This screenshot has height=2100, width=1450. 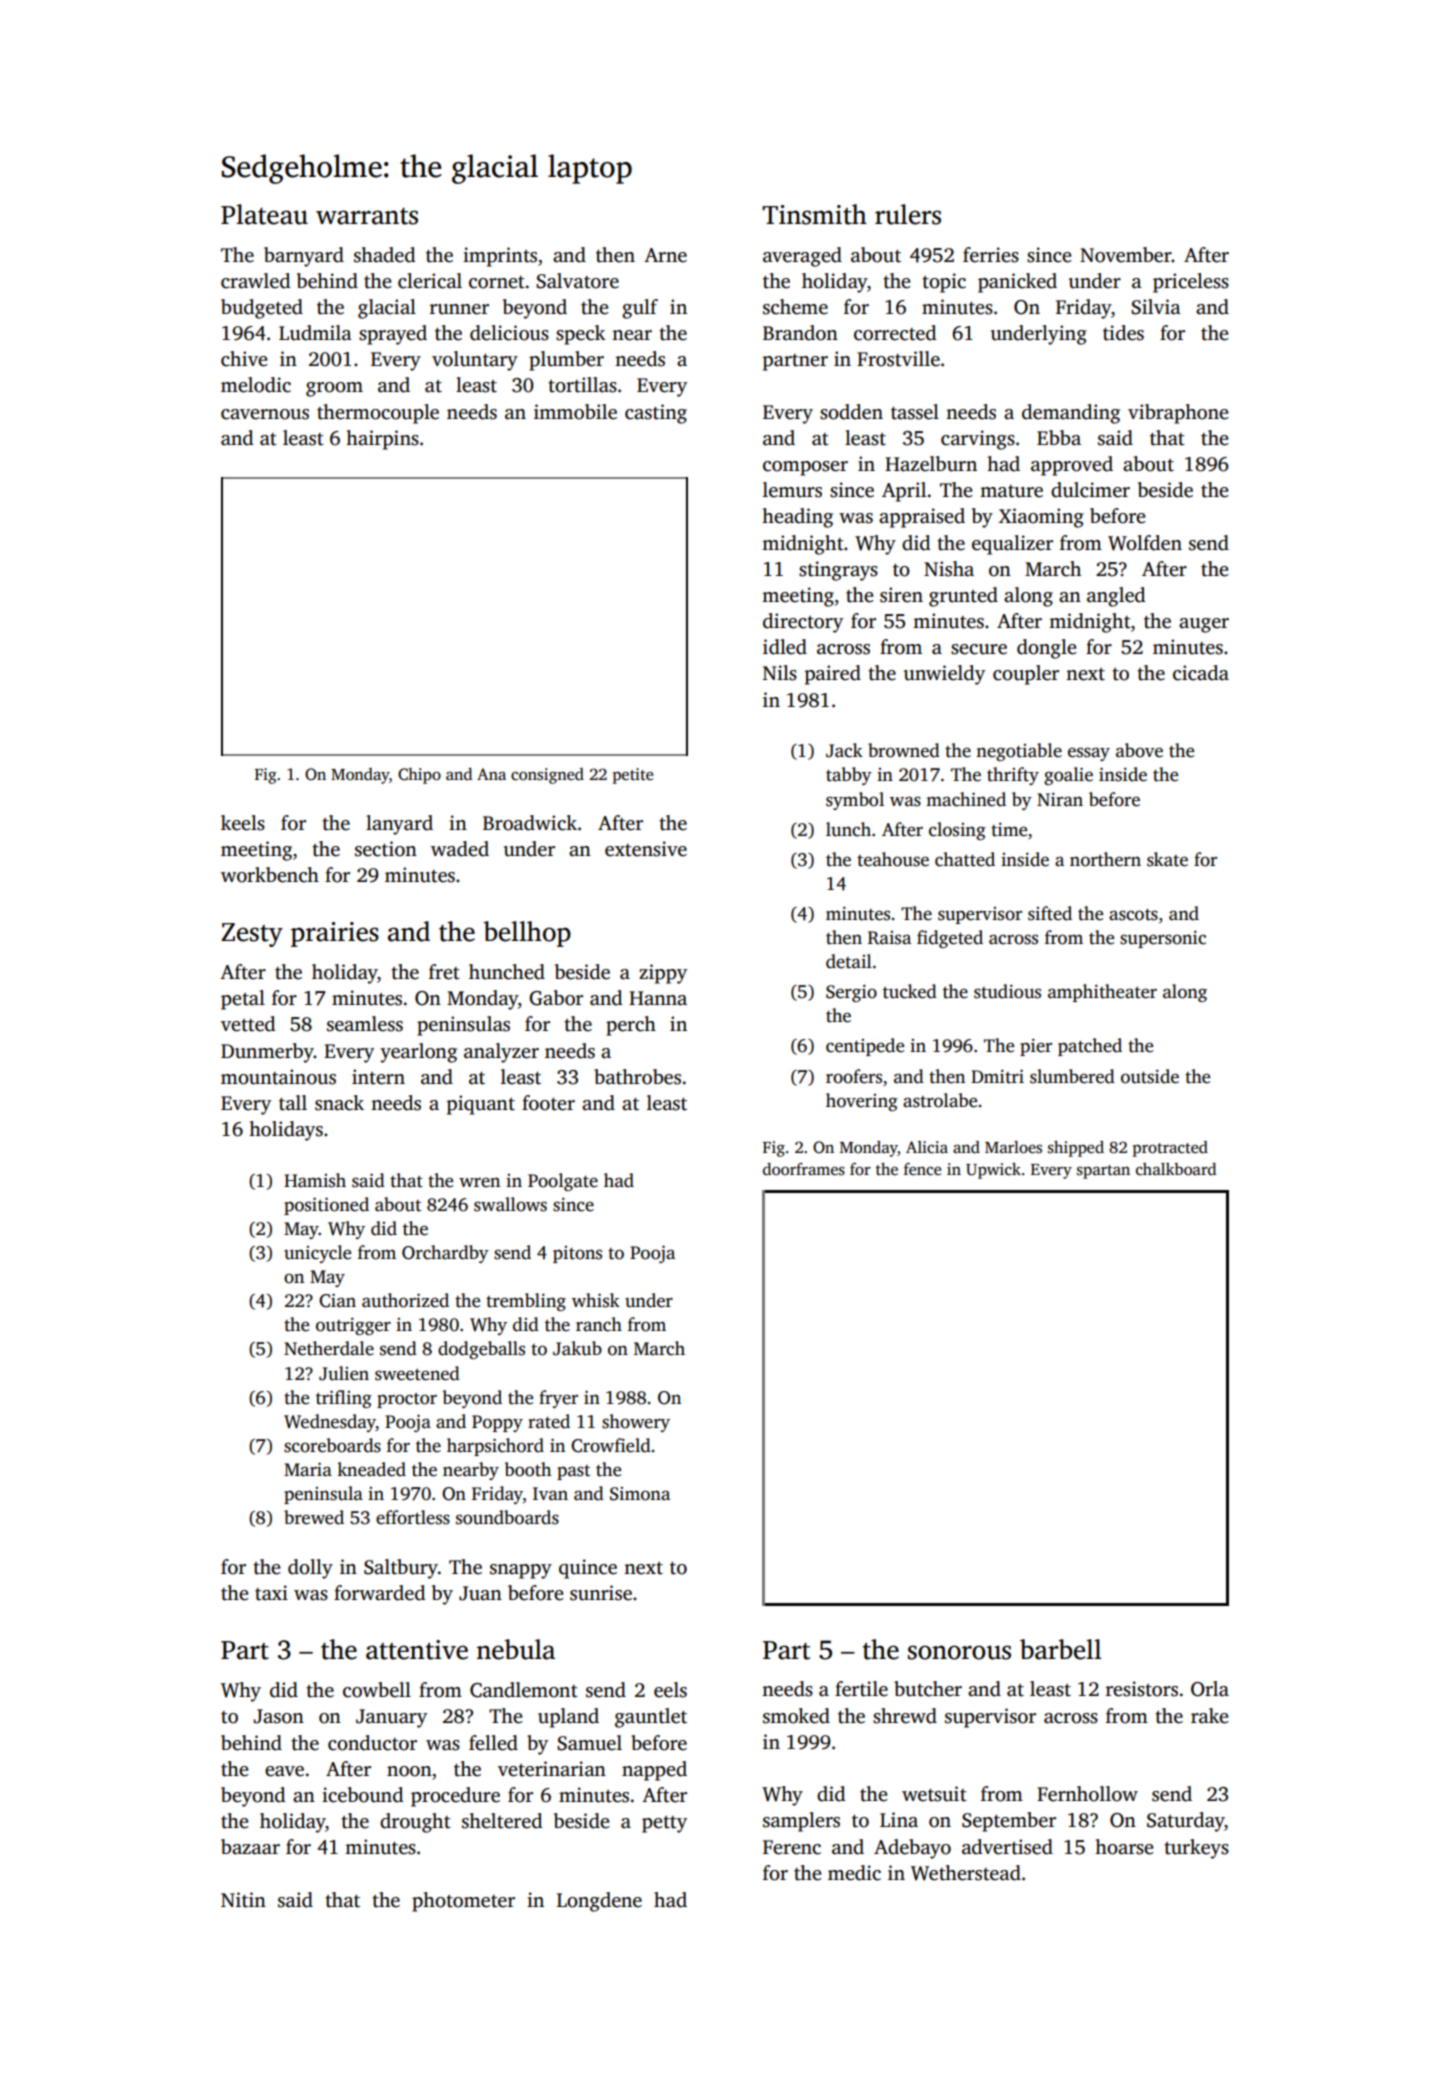 I want to click on November, so click(x=1126, y=255).
